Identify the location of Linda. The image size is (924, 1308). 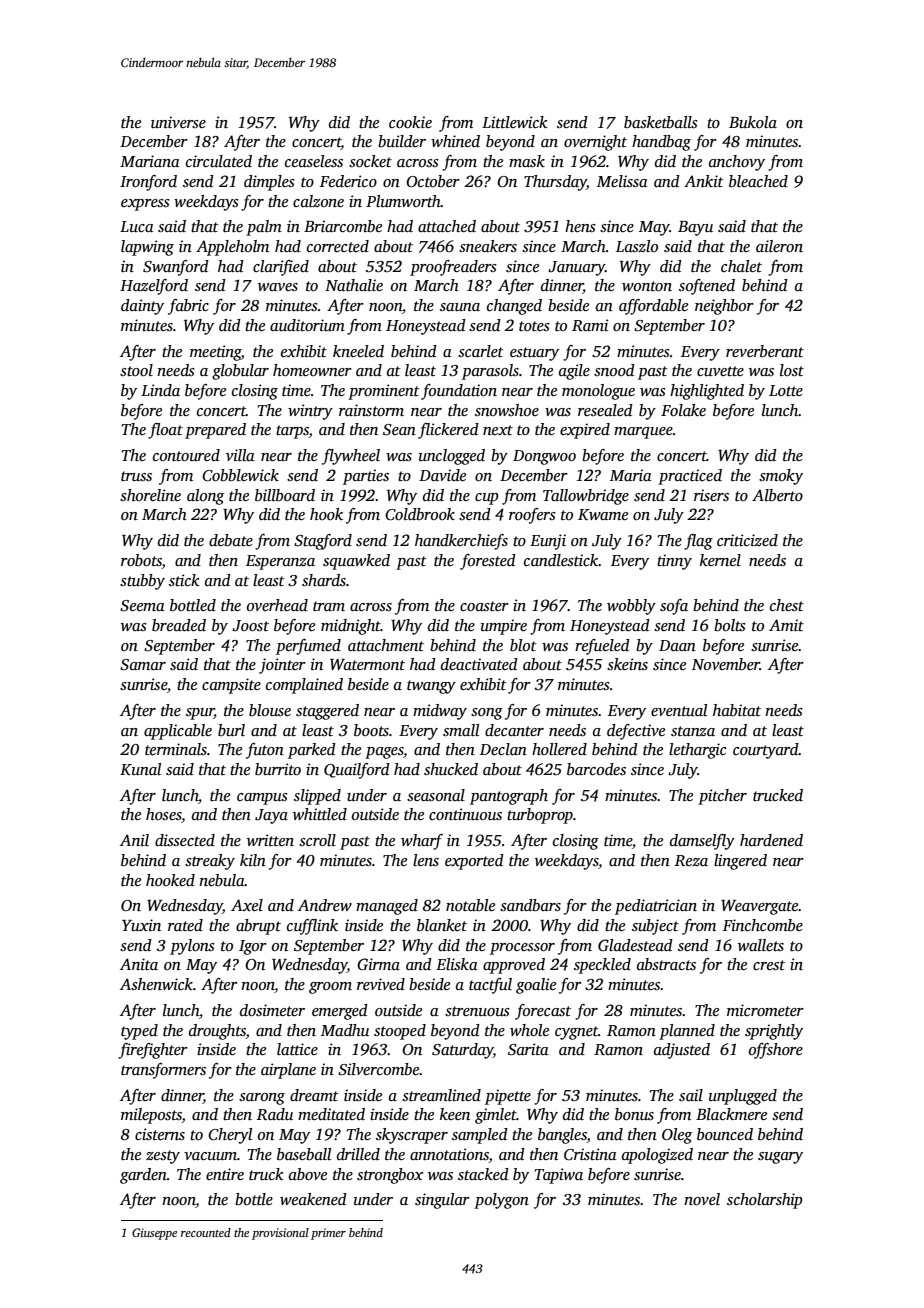
(160, 390).
